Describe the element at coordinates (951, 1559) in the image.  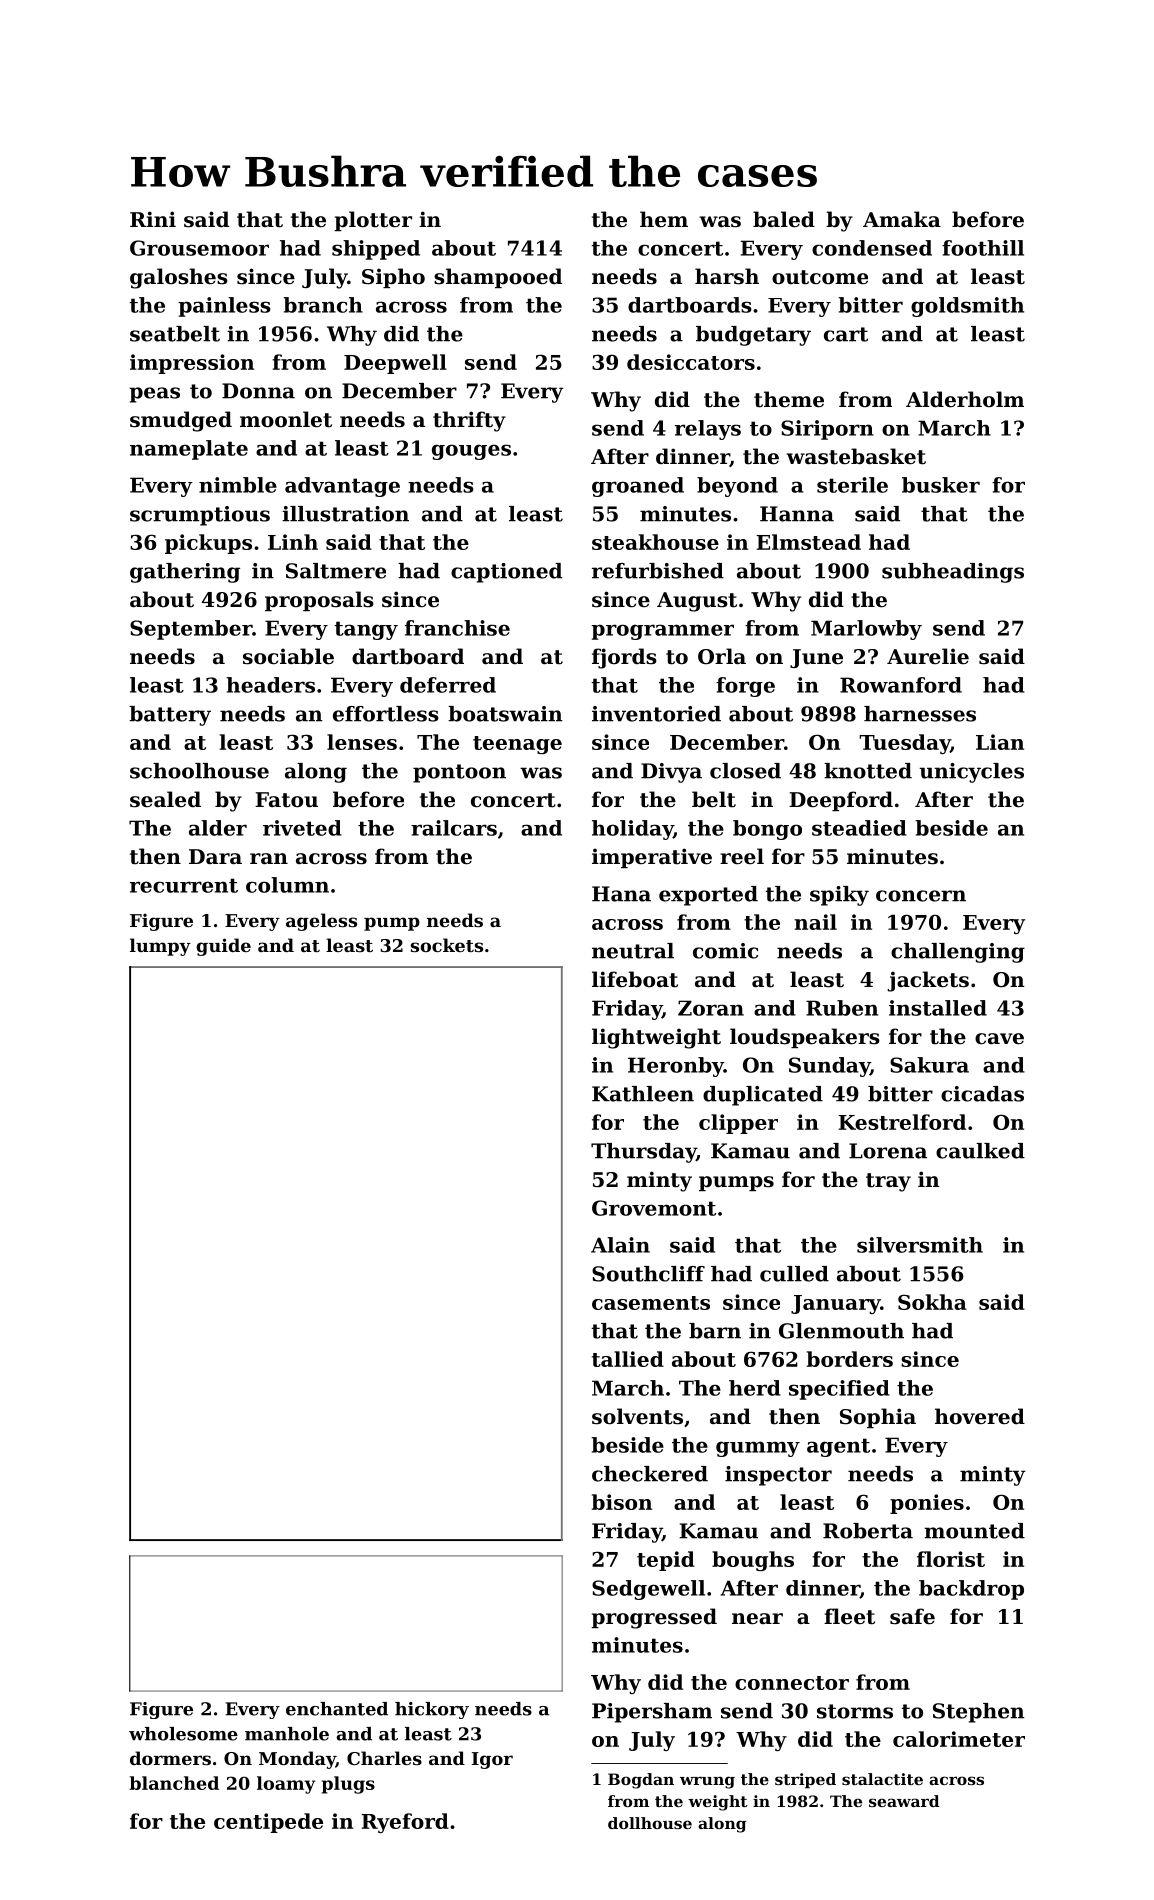
I see `florist` at that location.
